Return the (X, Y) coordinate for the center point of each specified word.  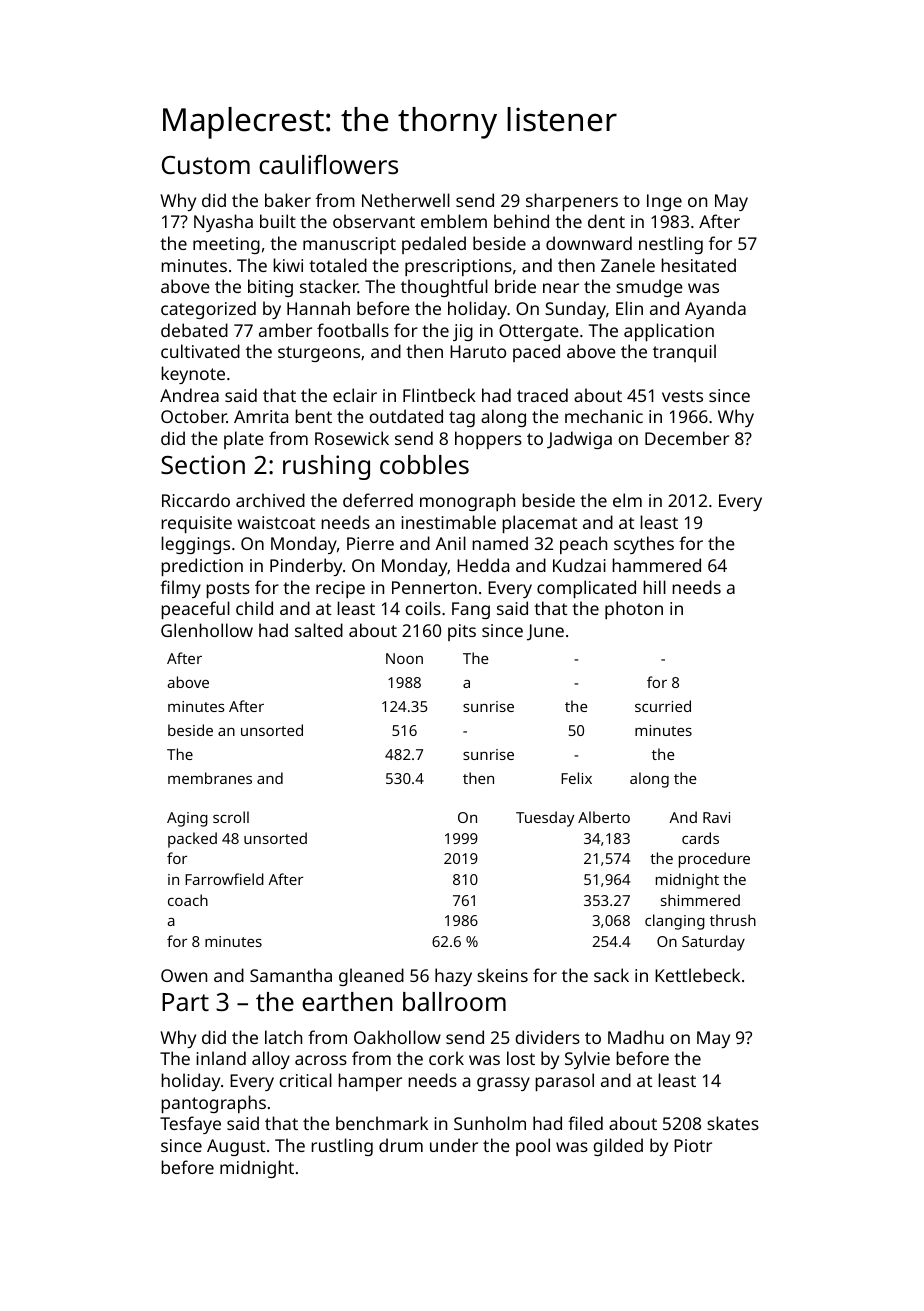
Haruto (478, 351)
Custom (206, 165)
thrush (733, 920)
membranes (210, 778)
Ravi (716, 817)
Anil (450, 543)
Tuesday (545, 819)
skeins (502, 975)
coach (188, 900)
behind (521, 221)
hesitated (698, 265)
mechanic (604, 416)
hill (654, 587)
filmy (180, 589)
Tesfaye (190, 1125)
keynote (193, 375)
